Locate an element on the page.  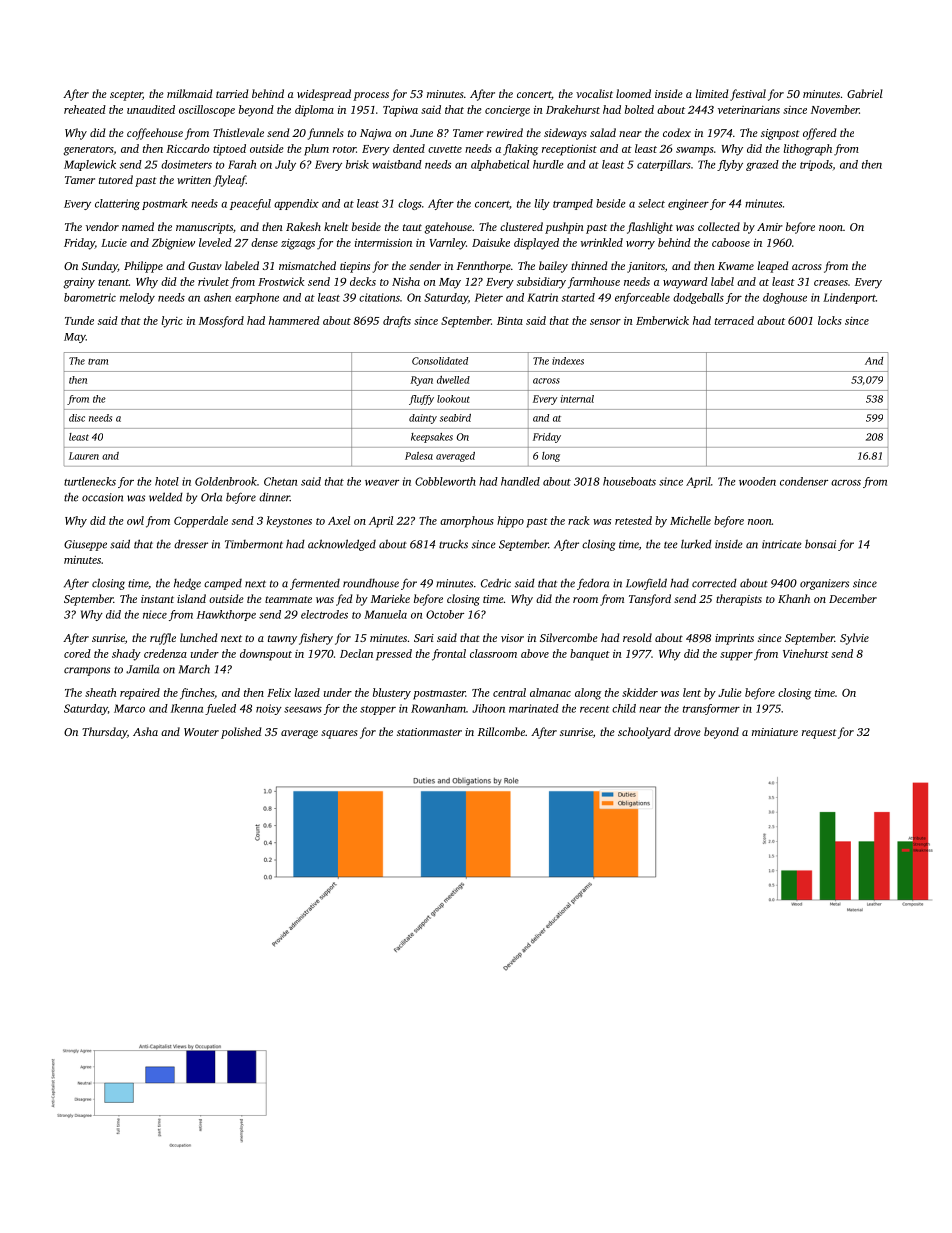
Cobbleworth is located at coordinates (445, 481).
